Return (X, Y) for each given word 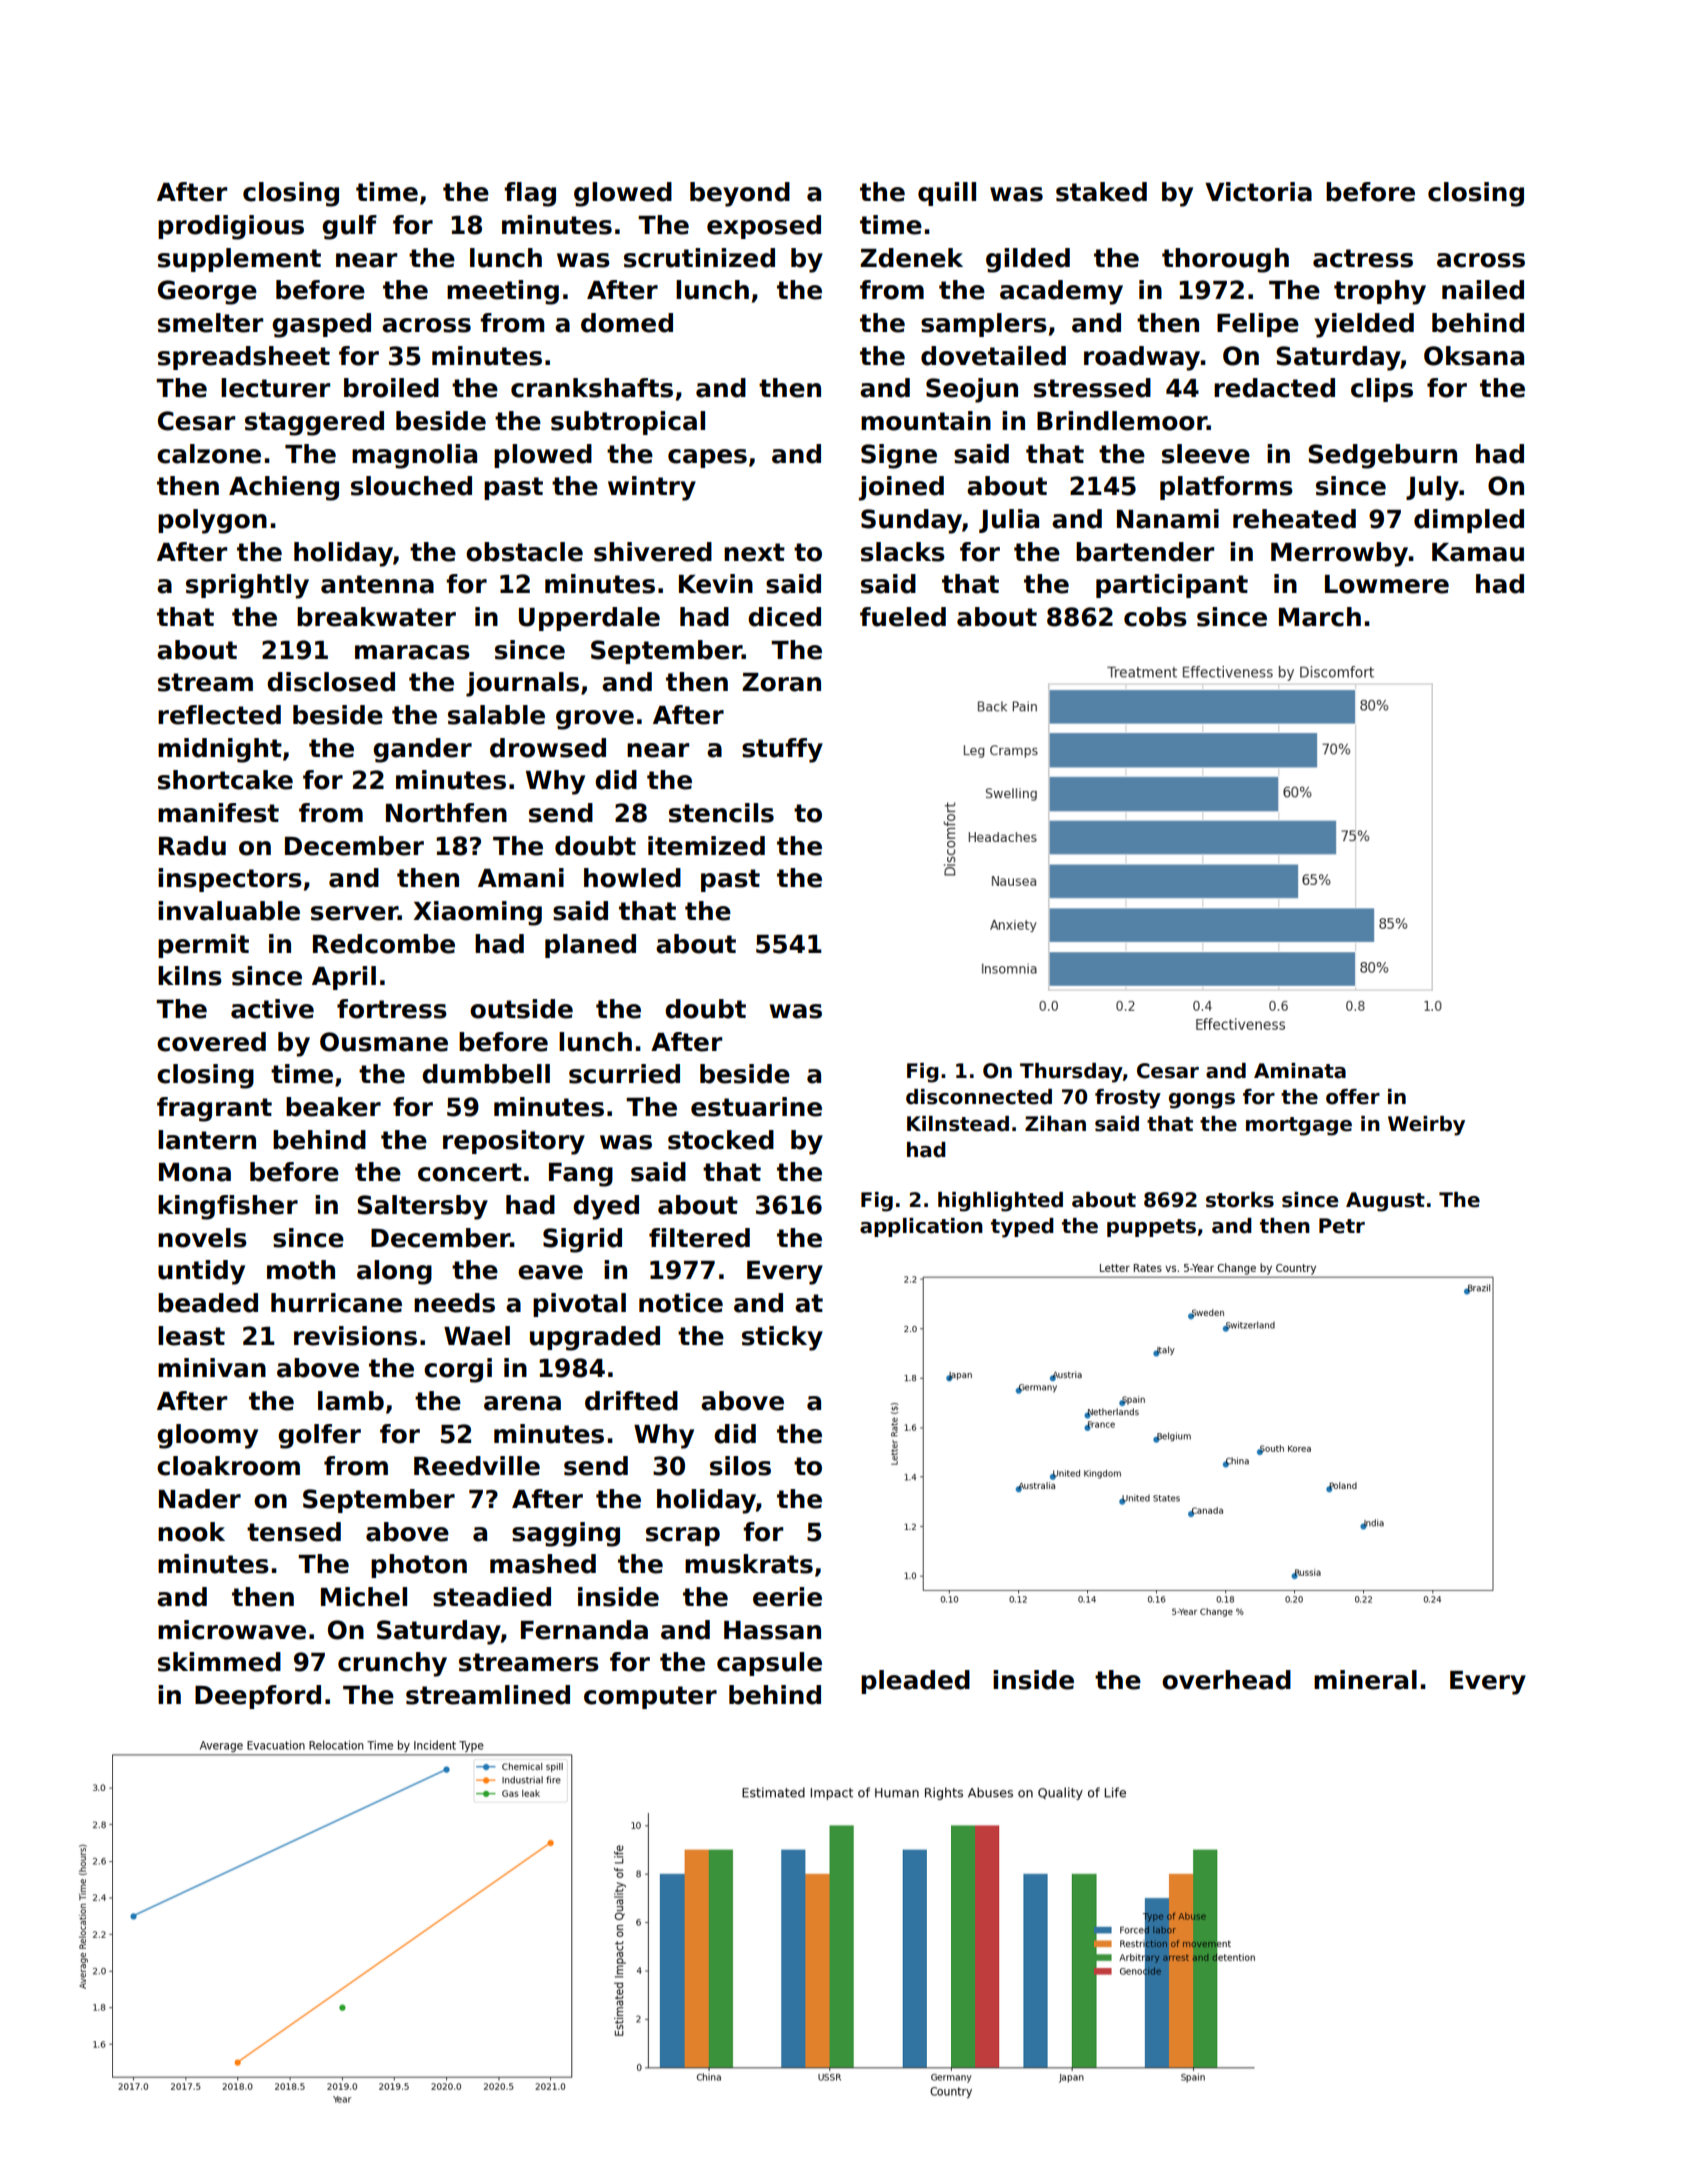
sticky (782, 1338)
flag (530, 194)
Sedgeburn (1382, 456)
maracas (412, 652)
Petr (1342, 1226)
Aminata (1300, 1071)
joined (901, 488)
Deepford (258, 1697)
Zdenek (911, 258)
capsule (769, 1664)
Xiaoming (477, 913)
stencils (721, 813)
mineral (1365, 1680)
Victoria (1258, 192)
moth (301, 1270)
